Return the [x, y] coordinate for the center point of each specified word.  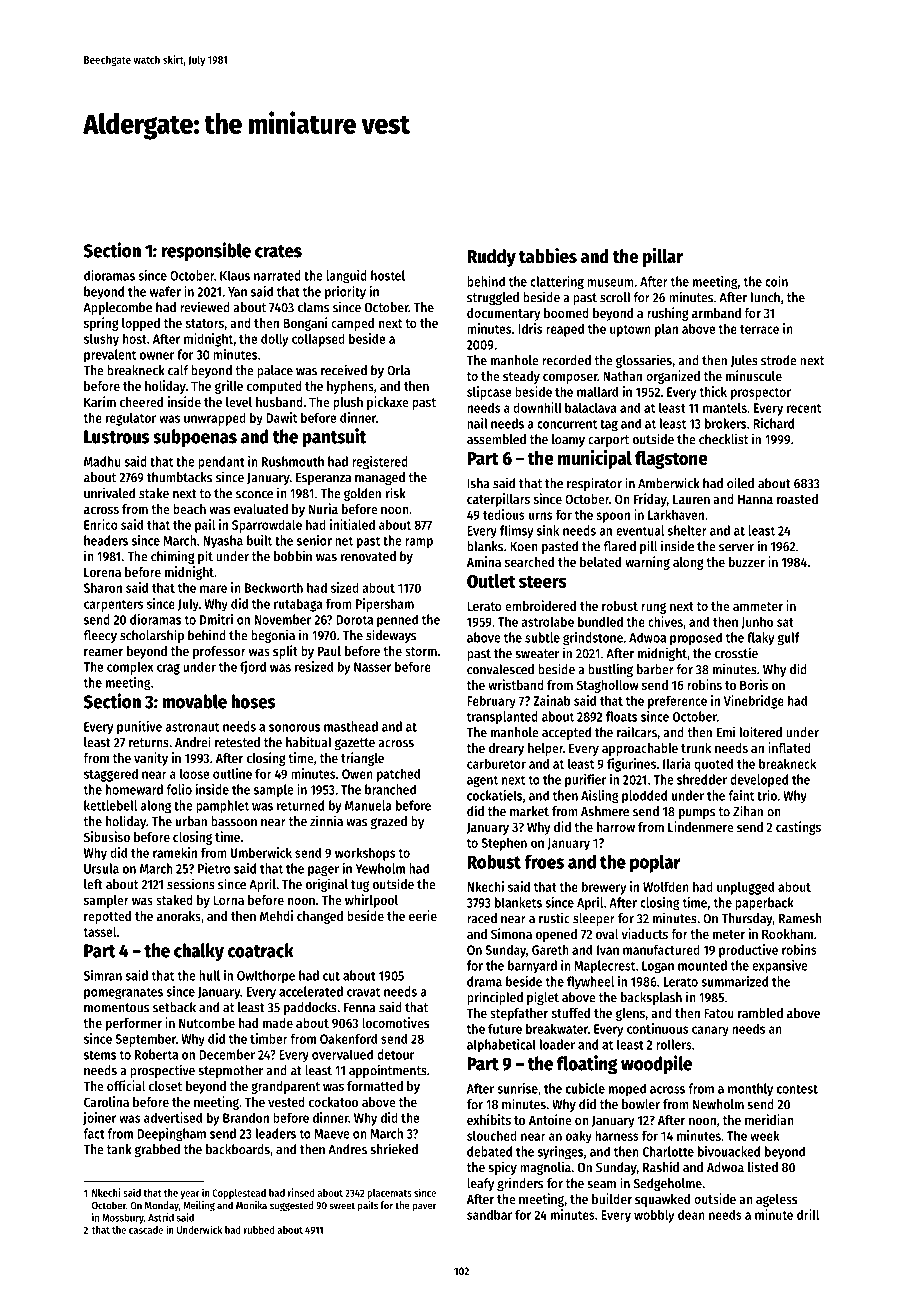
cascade [146, 1230]
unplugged [745, 888]
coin [776, 281]
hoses [253, 701]
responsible [206, 251]
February [491, 702]
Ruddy [491, 258]
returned [300, 805]
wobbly [654, 1216]
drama [484, 981]
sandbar [489, 1214]
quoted [713, 765]
